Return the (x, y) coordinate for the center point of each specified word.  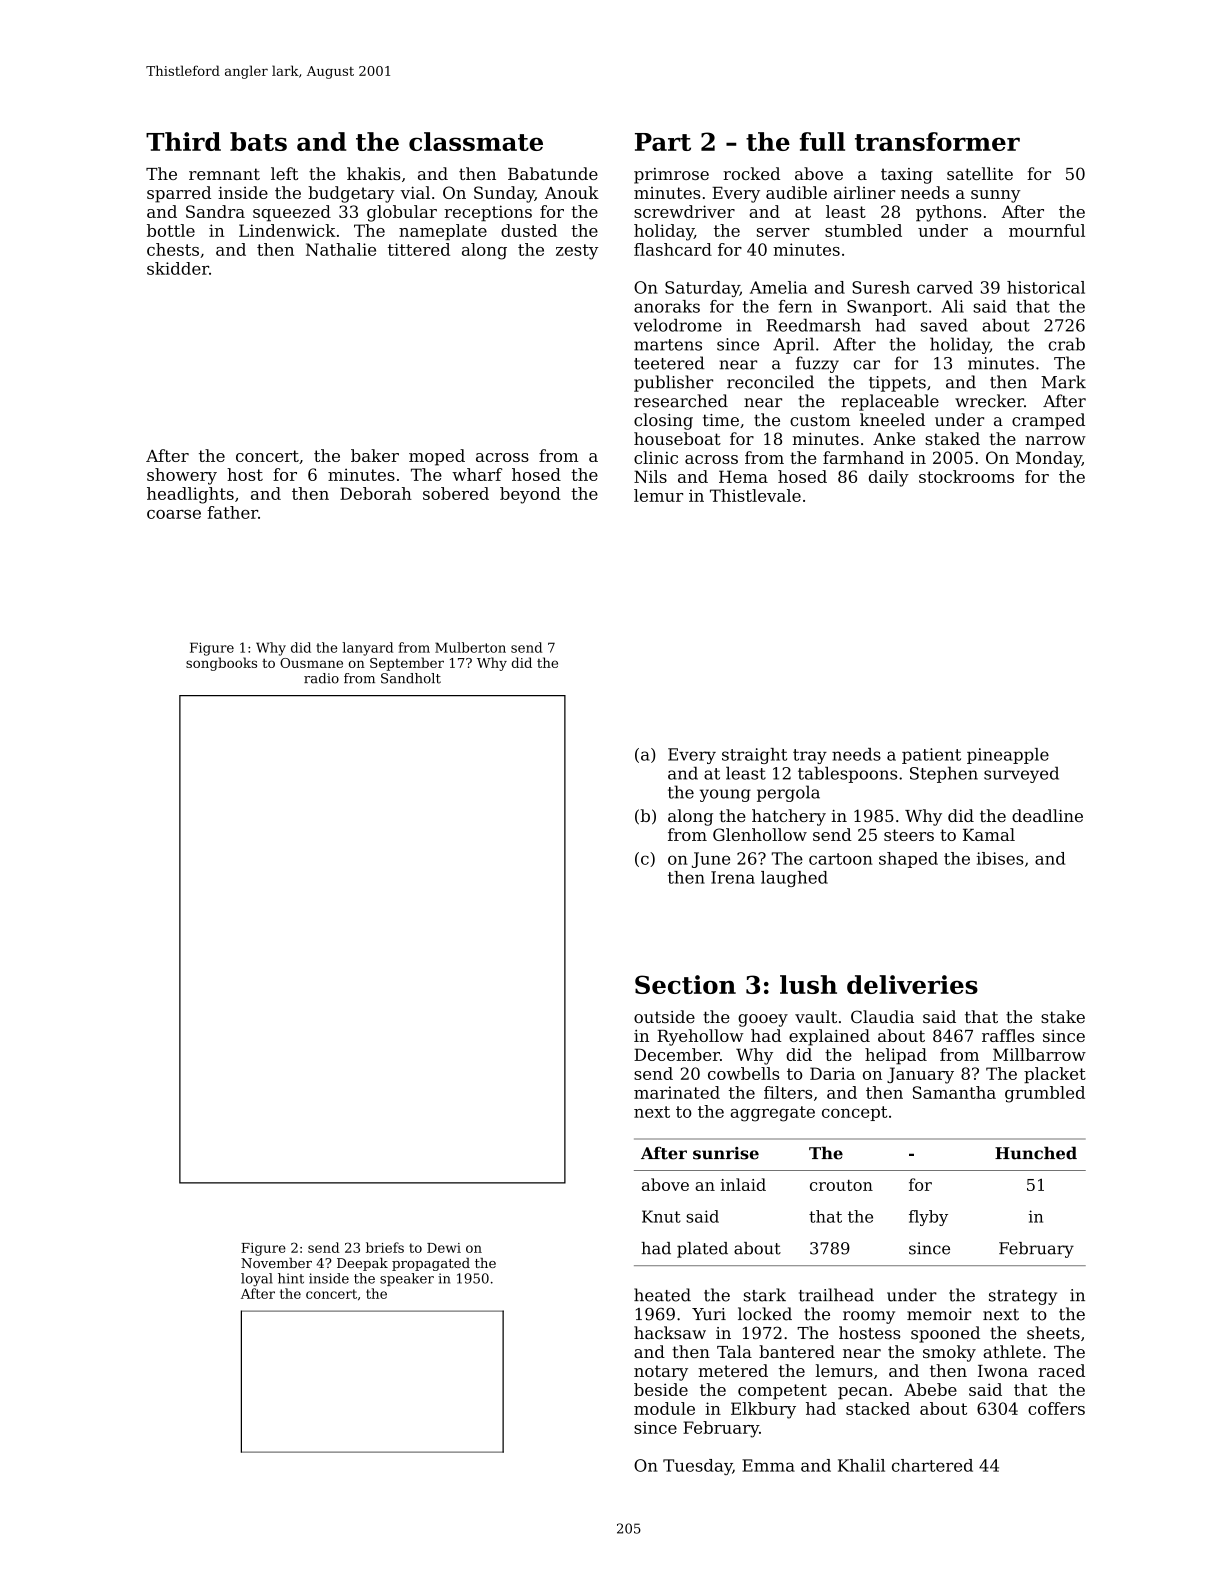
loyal (256, 1280)
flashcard (673, 249)
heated (662, 1295)
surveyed (1021, 775)
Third (183, 141)
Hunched (1036, 1153)
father (232, 512)
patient (931, 756)
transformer (937, 141)
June (711, 860)
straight (754, 756)
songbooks (221, 664)
